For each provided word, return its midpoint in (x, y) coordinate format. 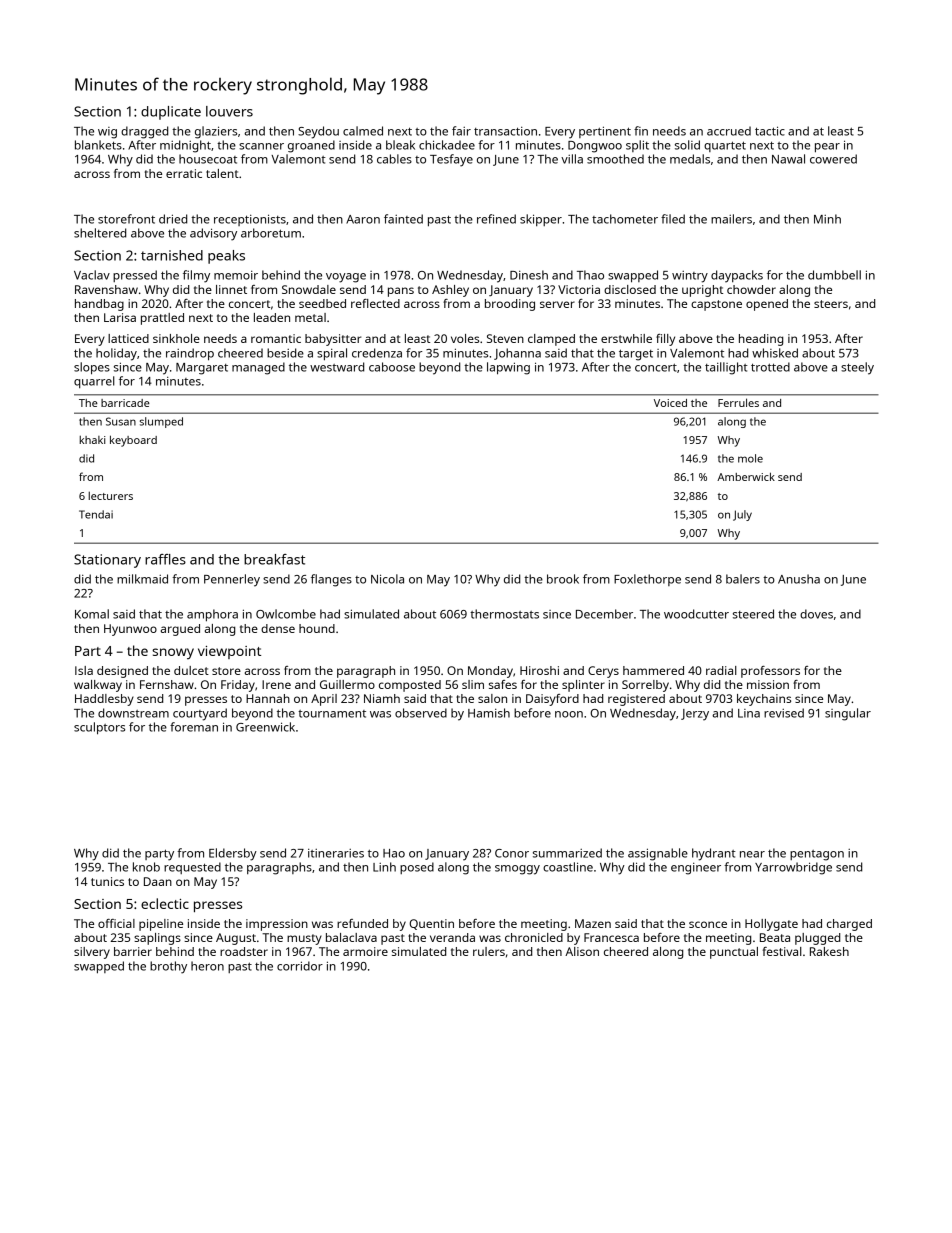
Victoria (579, 289)
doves (816, 614)
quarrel (94, 382)
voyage (346, 278)
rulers (489, 951)
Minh (827, 219)
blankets (98, 145)
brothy (168, 967)
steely (857, 368)
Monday (490, 672)
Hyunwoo (130, 630)
